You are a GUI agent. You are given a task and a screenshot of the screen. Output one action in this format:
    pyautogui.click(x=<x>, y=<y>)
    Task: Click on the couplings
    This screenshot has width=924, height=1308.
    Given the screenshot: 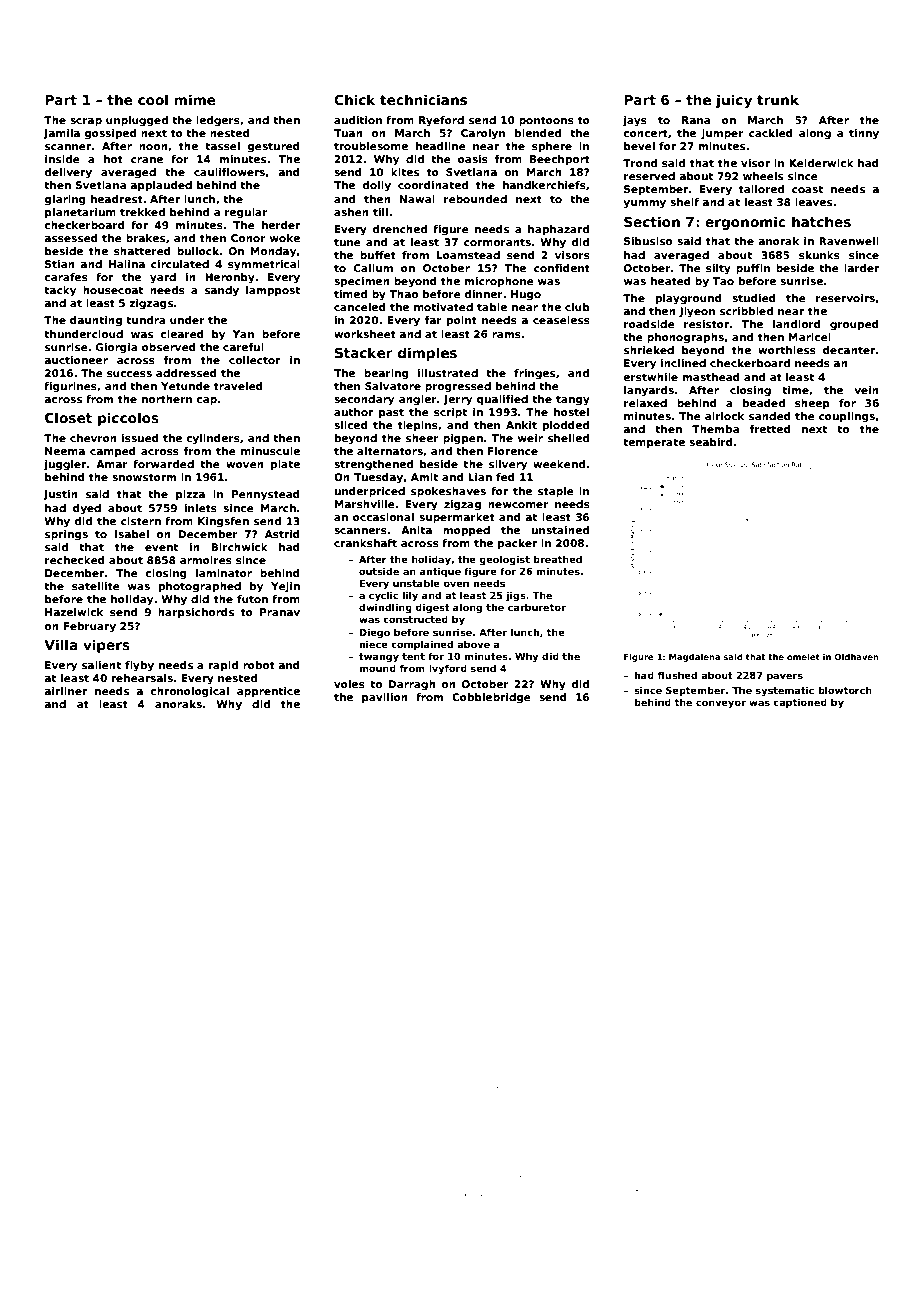 What is the action you would take?
    pyautogui.click(x=847, y=417)
